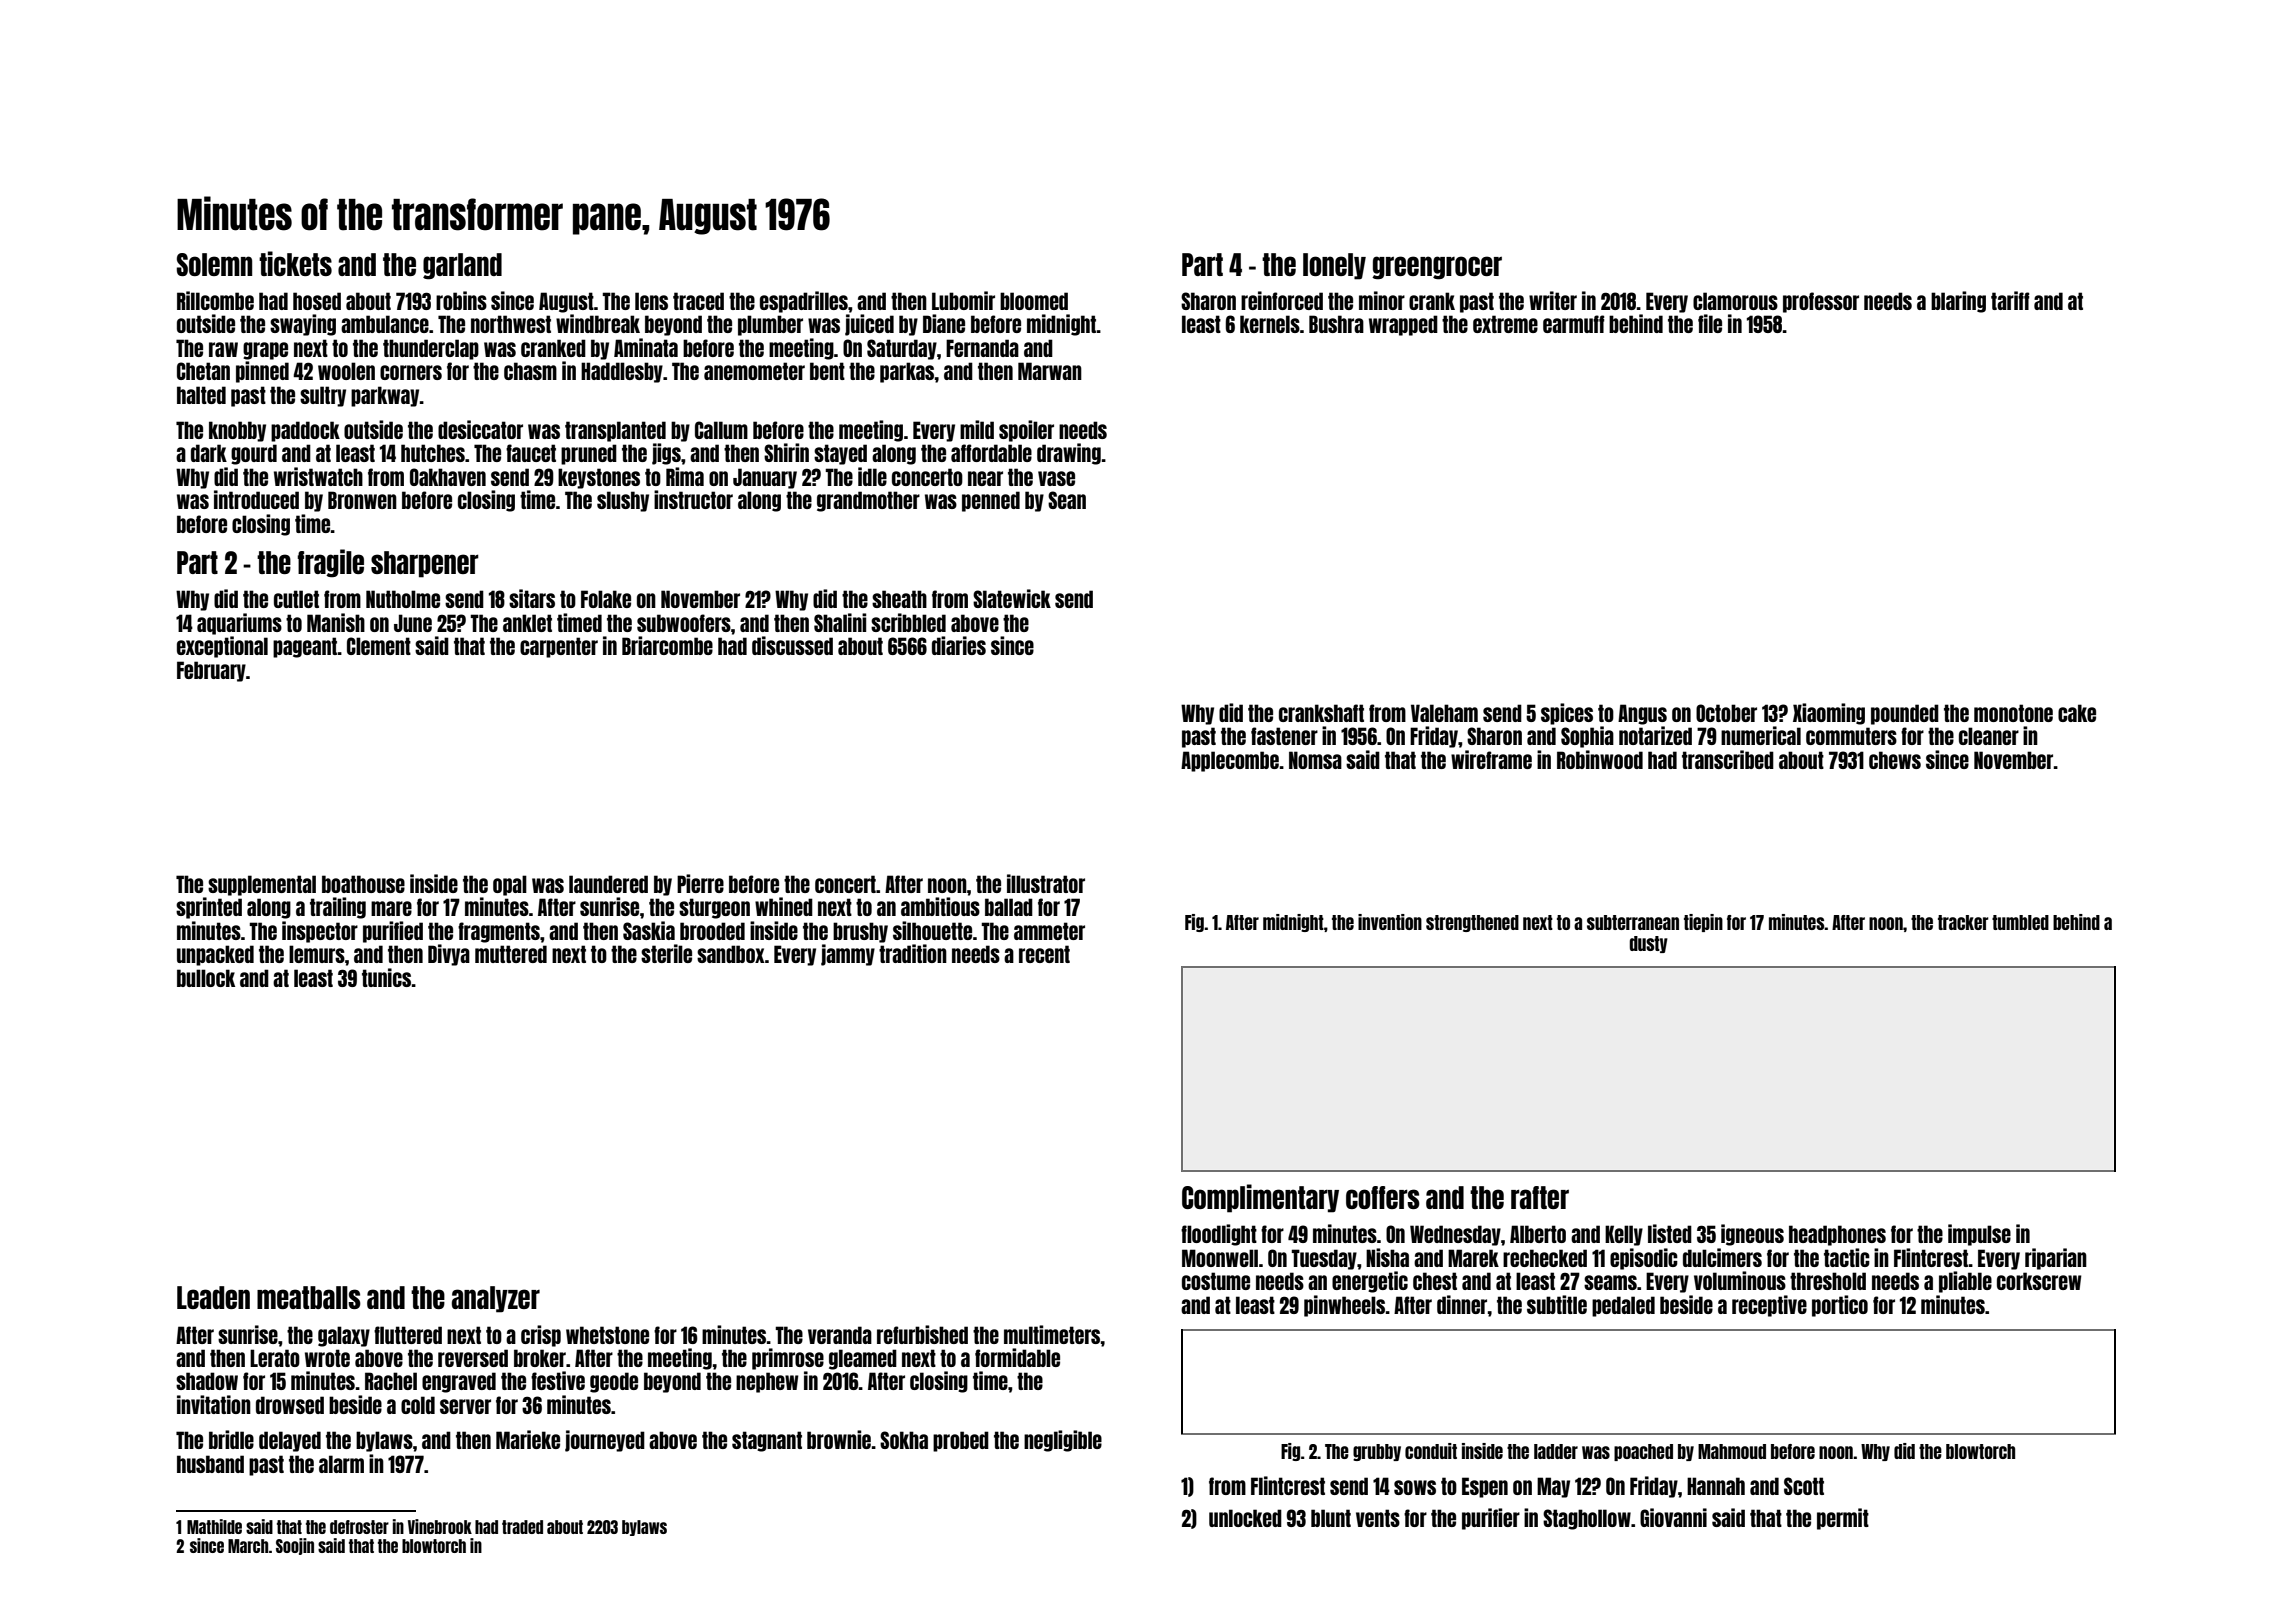 This screenshot has height=1620, width=2292. I want to click on tradition, so click(913, 953).
